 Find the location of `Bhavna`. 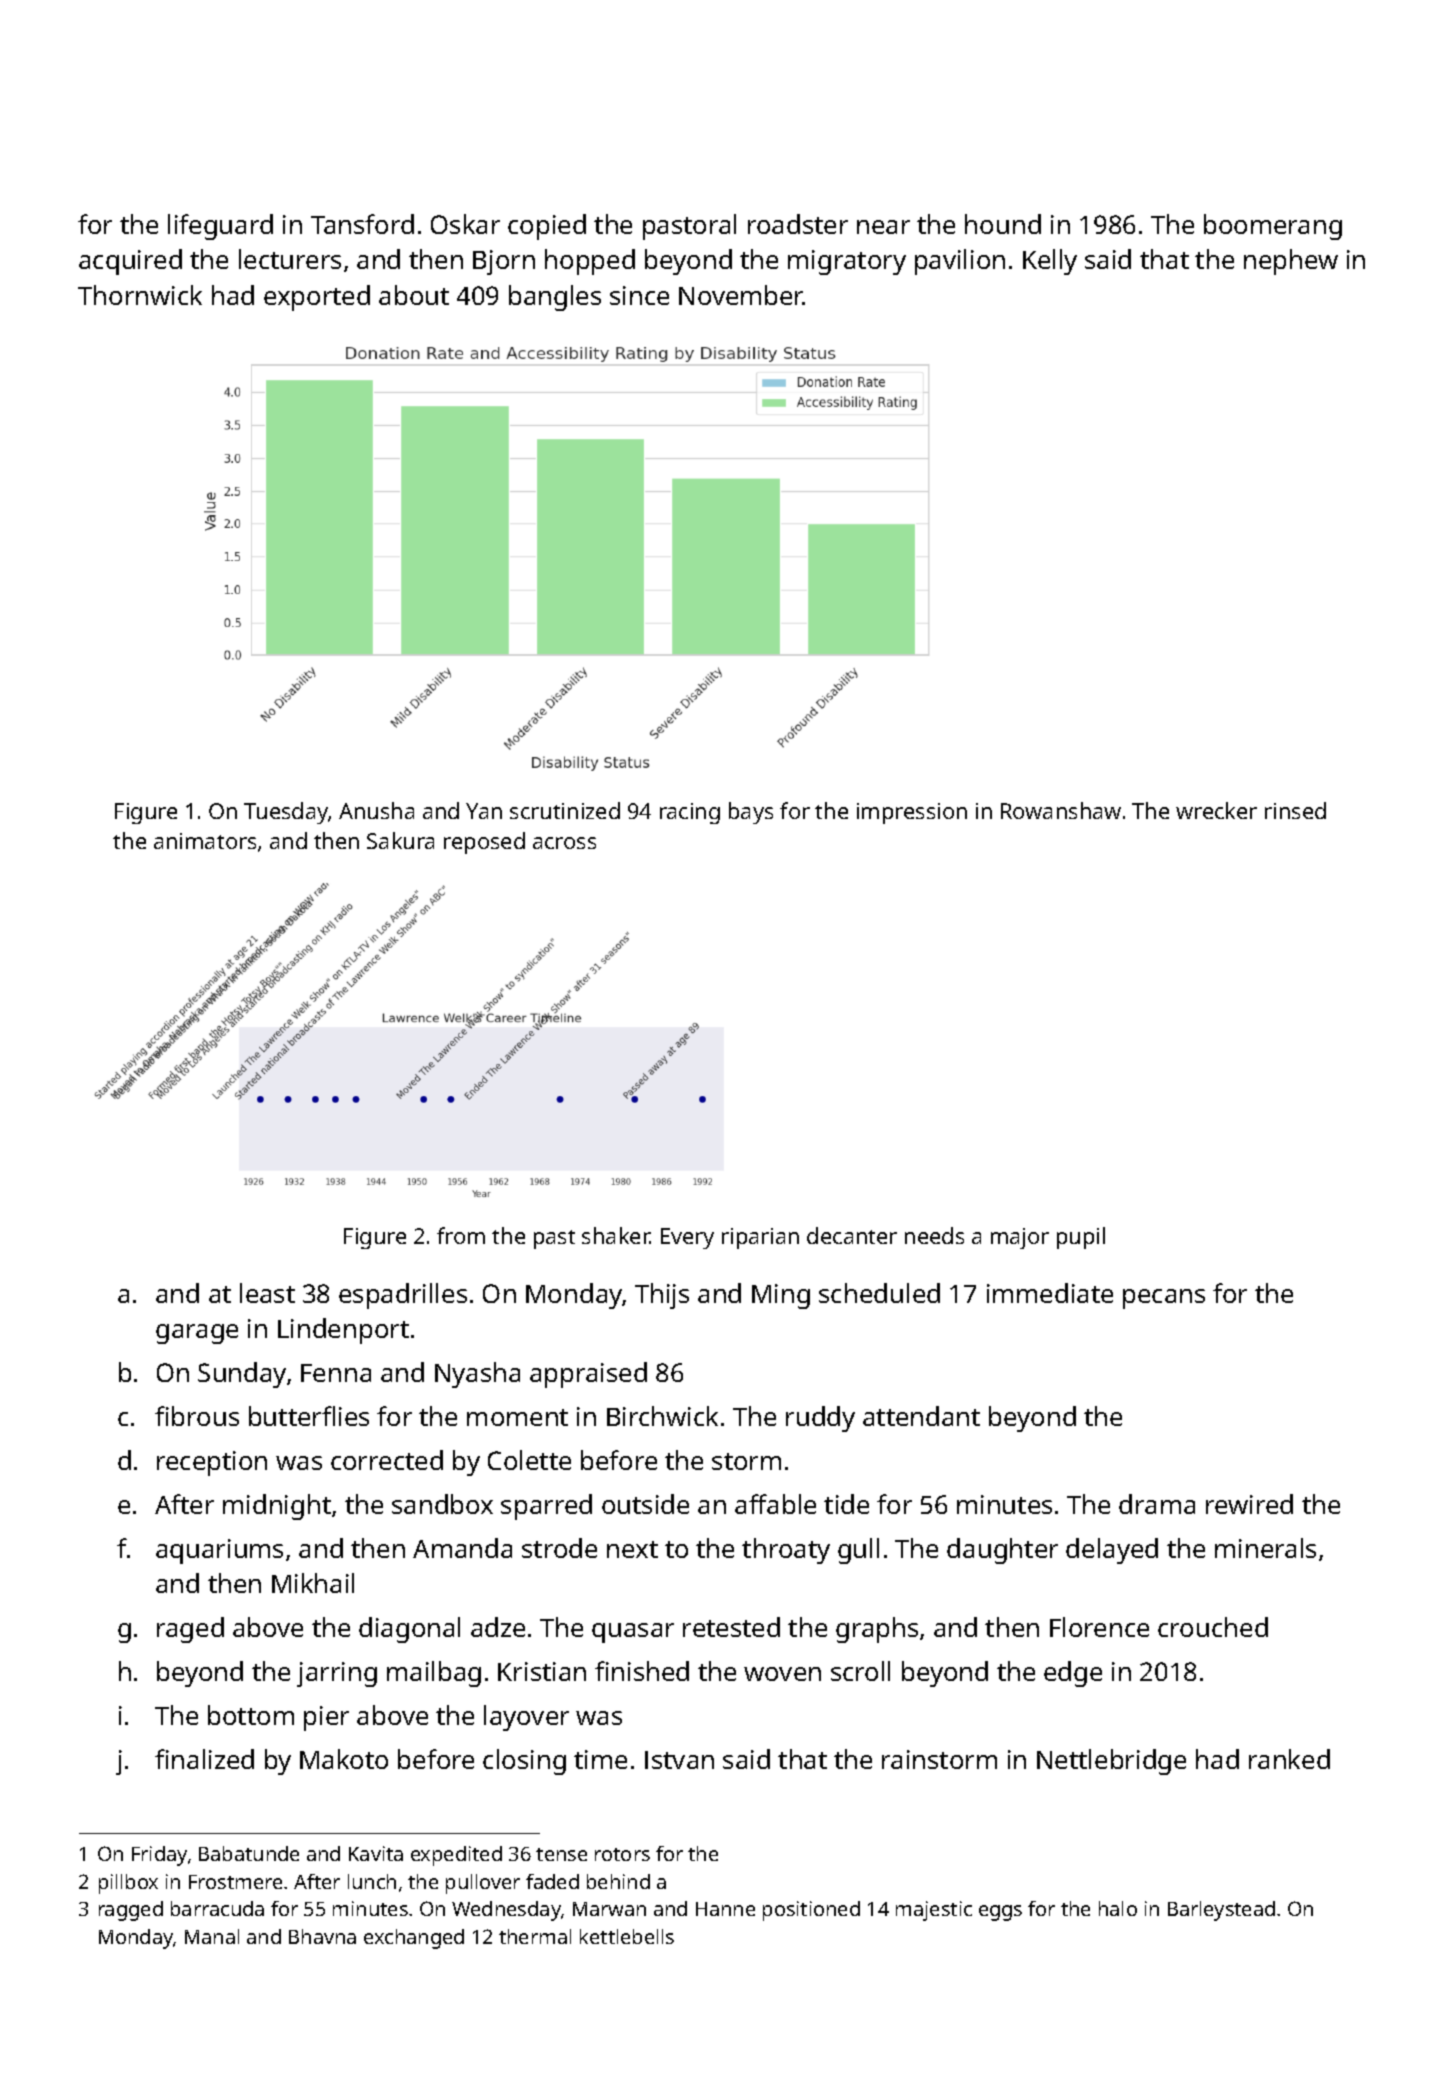

Bhavna is located at coordinates (322, 1936).
